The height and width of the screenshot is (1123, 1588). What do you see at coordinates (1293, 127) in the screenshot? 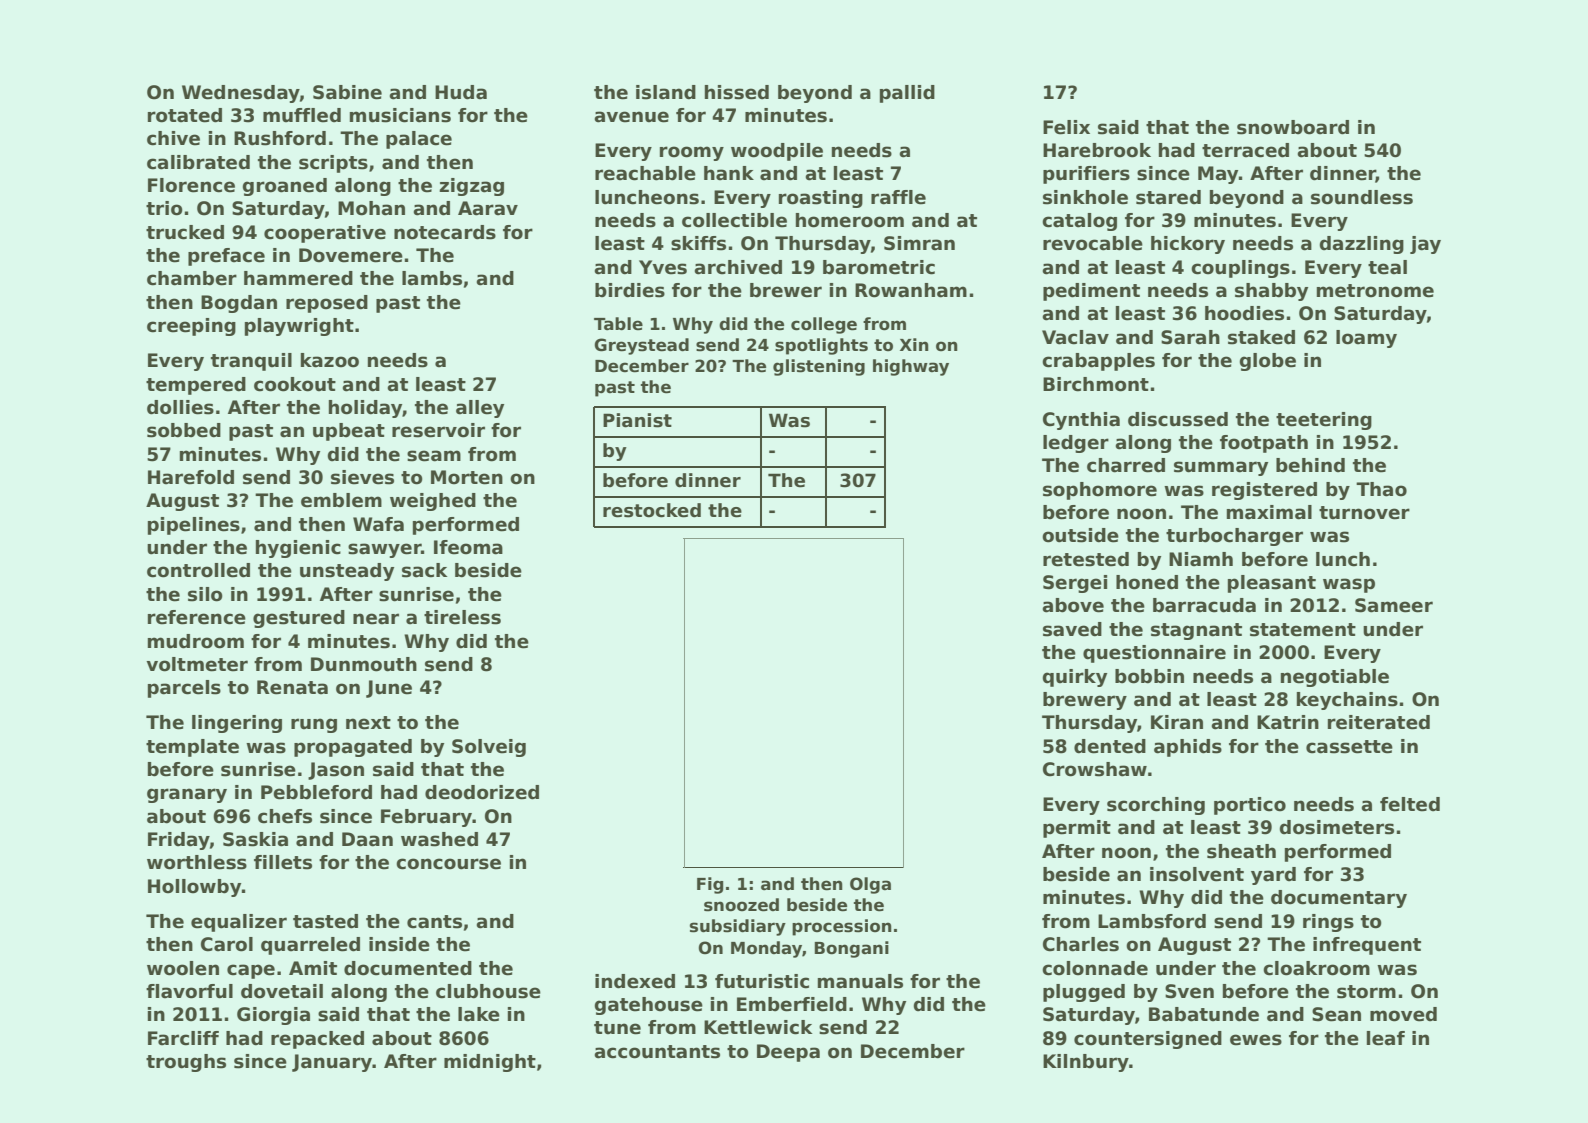
I see `snowboard` at bounding box center [1293, 127].
